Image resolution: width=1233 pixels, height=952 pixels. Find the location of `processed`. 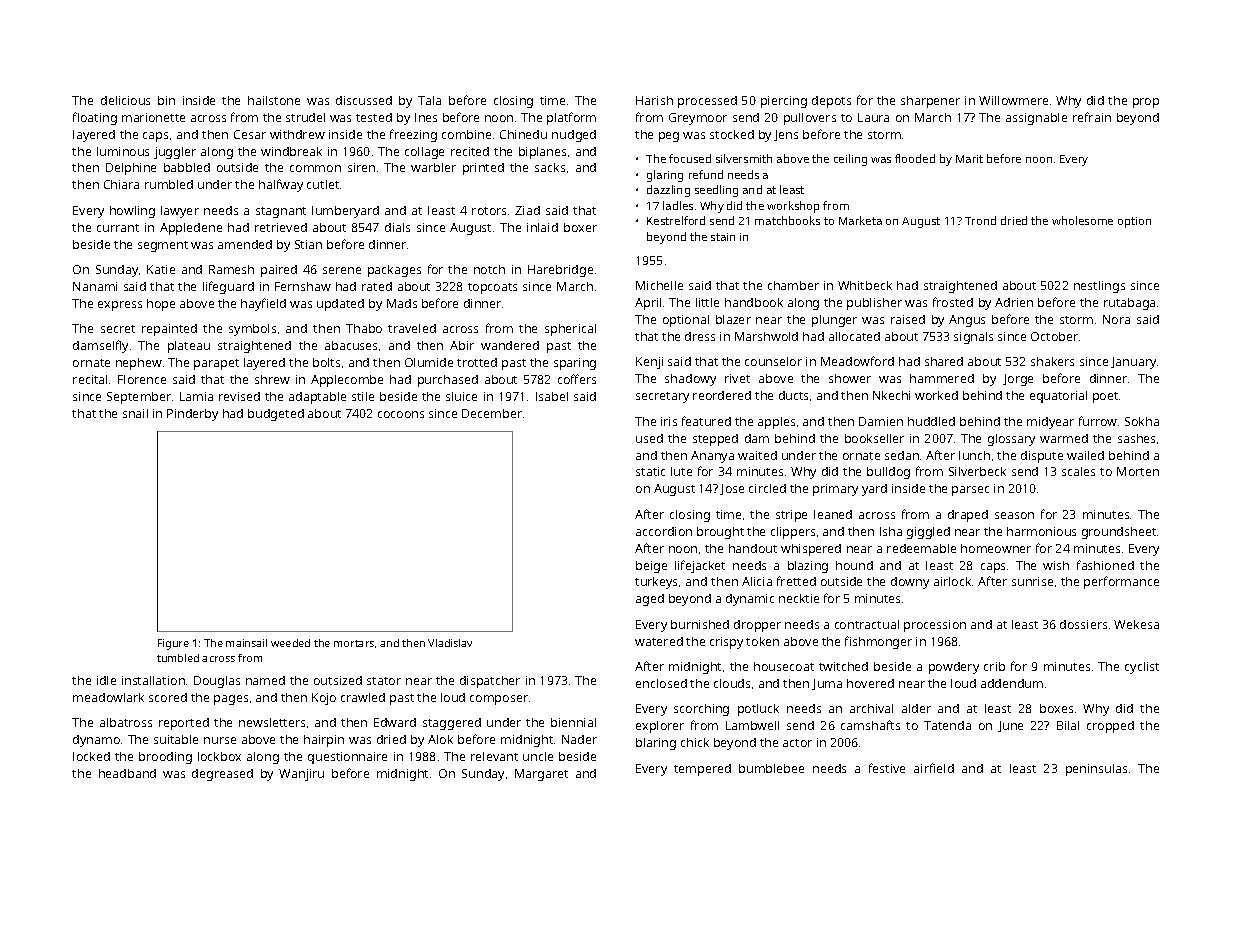

processed is located at coordinates (707, 102).
